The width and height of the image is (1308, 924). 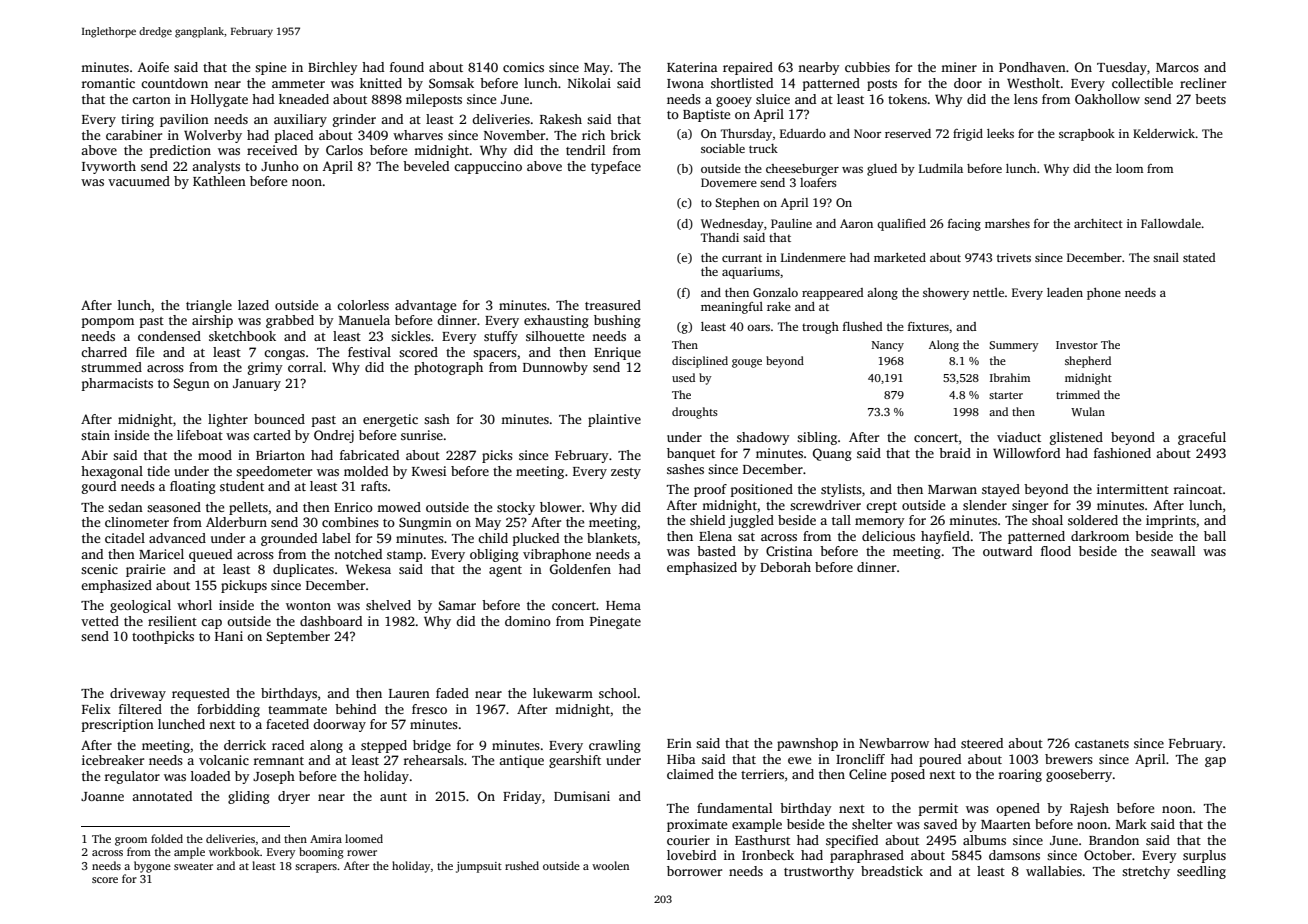 What do you see at coordinates (298, 637) in the image?
I see `September` at bounding box center [298, 637].
